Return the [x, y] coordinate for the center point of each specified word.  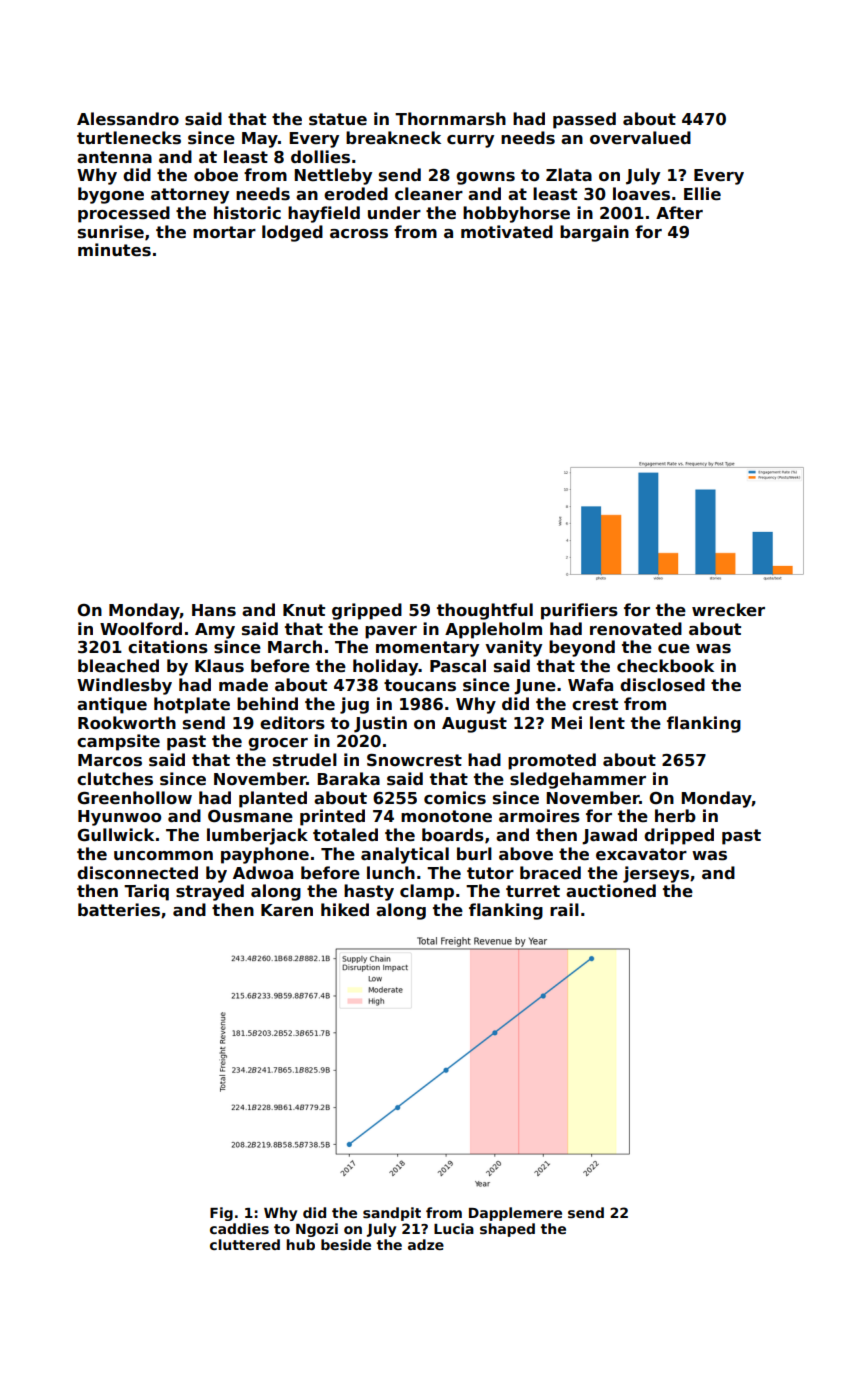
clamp [427, 892]
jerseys [656, 874]
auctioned [611, 891]
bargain [594, 233]
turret [533, 891]
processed [124, 214]
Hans [214, 610]
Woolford [141, 628]
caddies [239, 1228]
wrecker [728, 610]
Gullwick [115, 835]
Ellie [702, 194]
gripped [367, 611]
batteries [119, 910]
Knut [304, 610]
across [359, 234]
